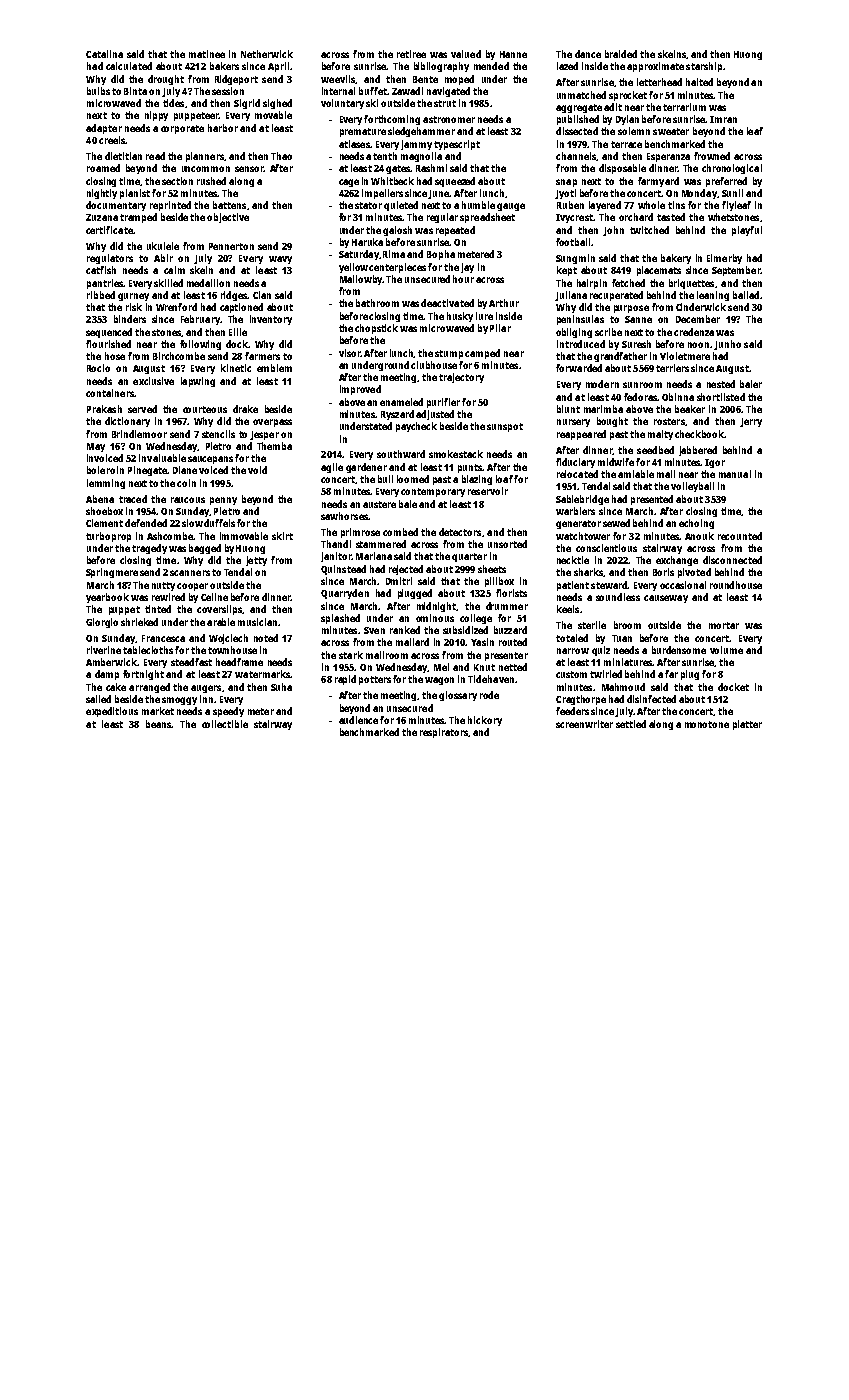 The width and height of the screenshot is (849, 1400). Describe the element at coordinates (223, 128) in the screenshot. I see `harbor` at that location.
